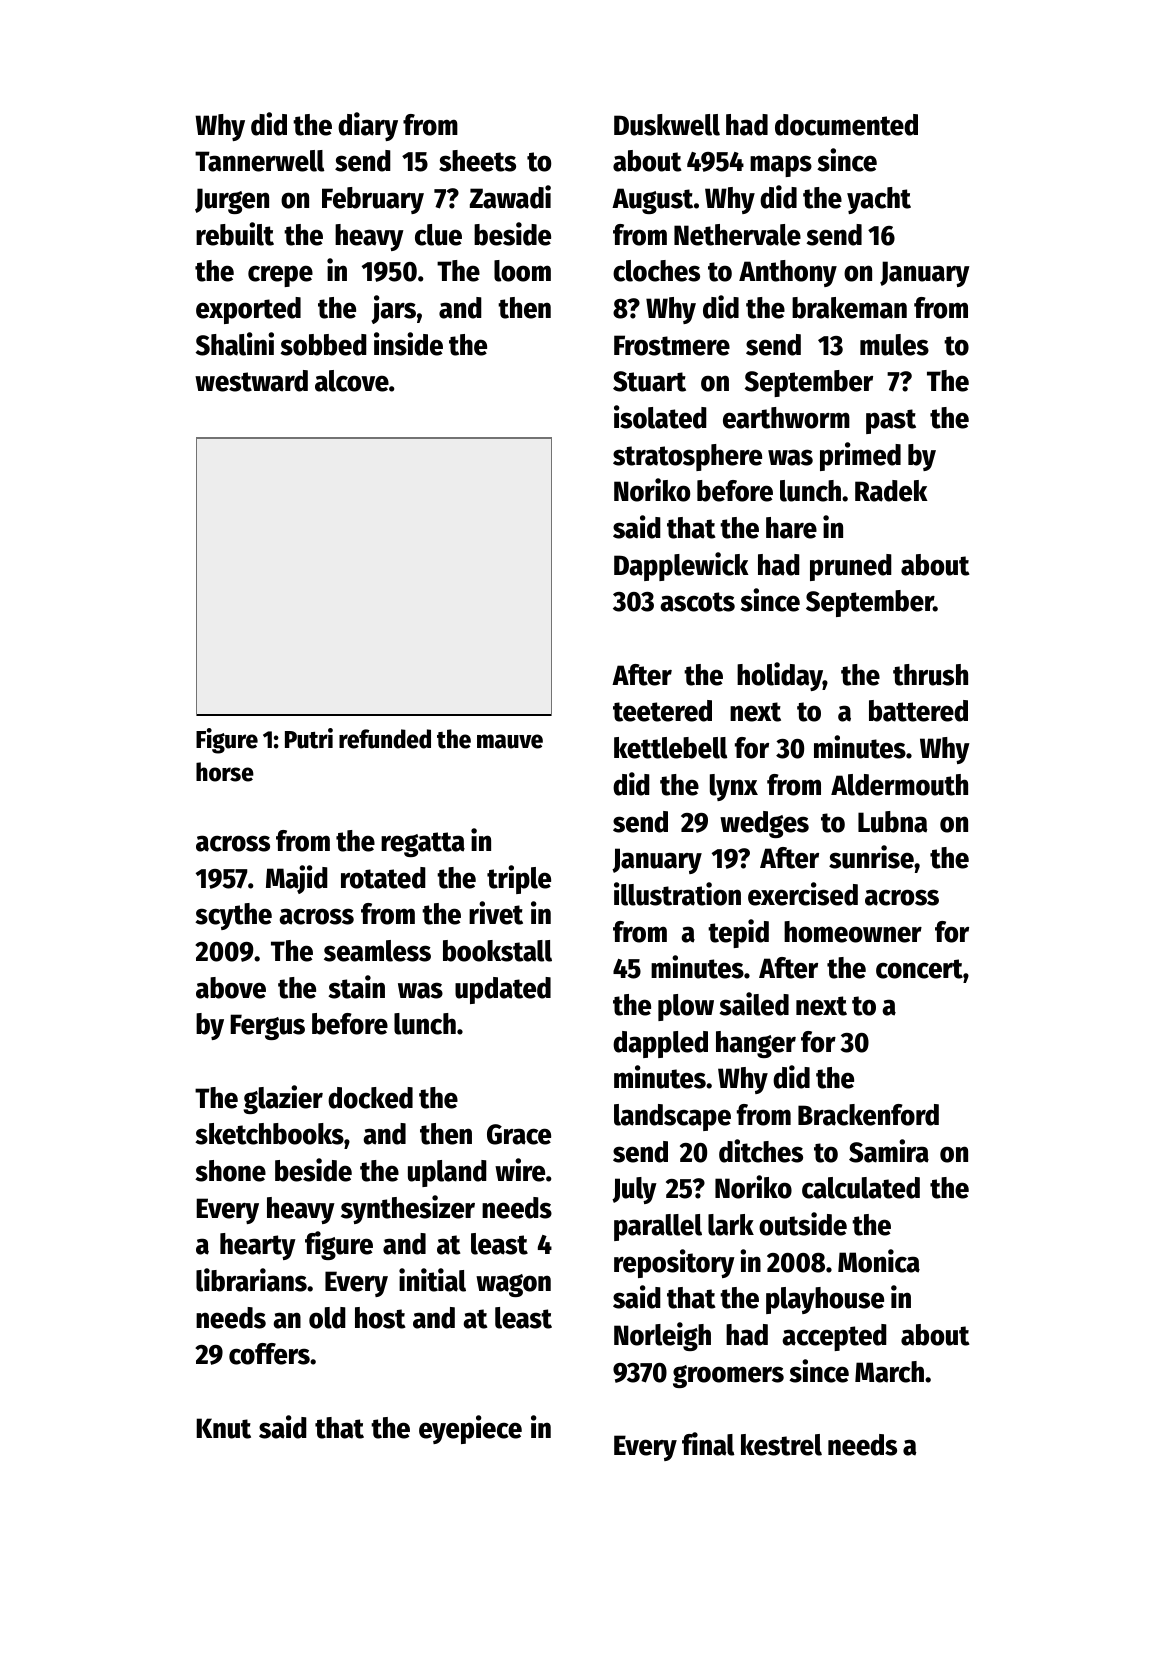 Image resolution: width=1165 pixels, height=1654 pixels. What do you see at coordinates (846, 125) in the image?
I see `documented` at bounding box center [846, 125].
